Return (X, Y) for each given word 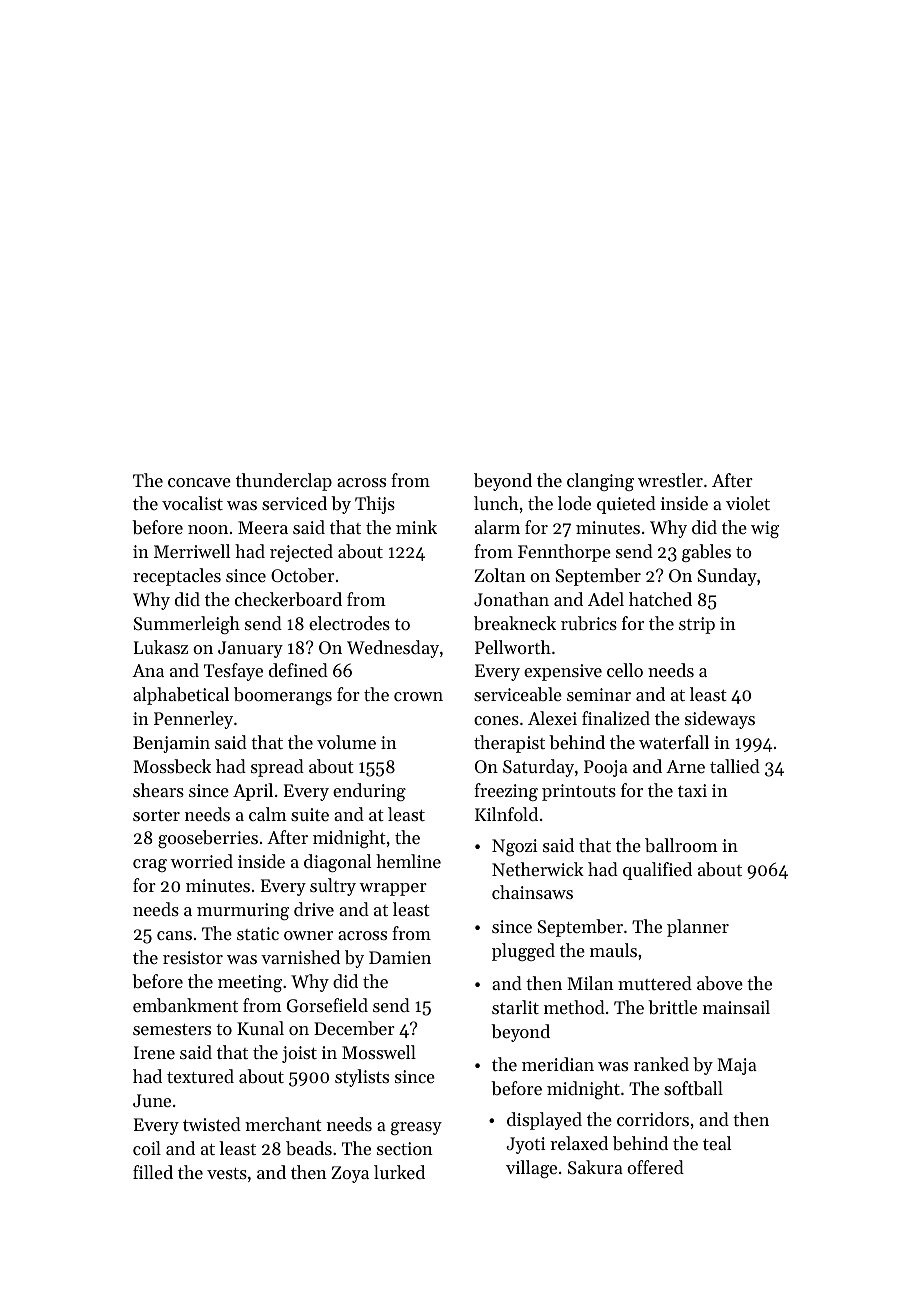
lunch (496, 503)
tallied (735, 766)
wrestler (670, 480)
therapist (509, 744)
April (253, 792)
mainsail (736, 1007)
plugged (523, 952)
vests (227, 1173)
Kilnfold (506, 814)
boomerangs (283, 696)
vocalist (192, 503)
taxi (692, 790)
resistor (193, 957)
